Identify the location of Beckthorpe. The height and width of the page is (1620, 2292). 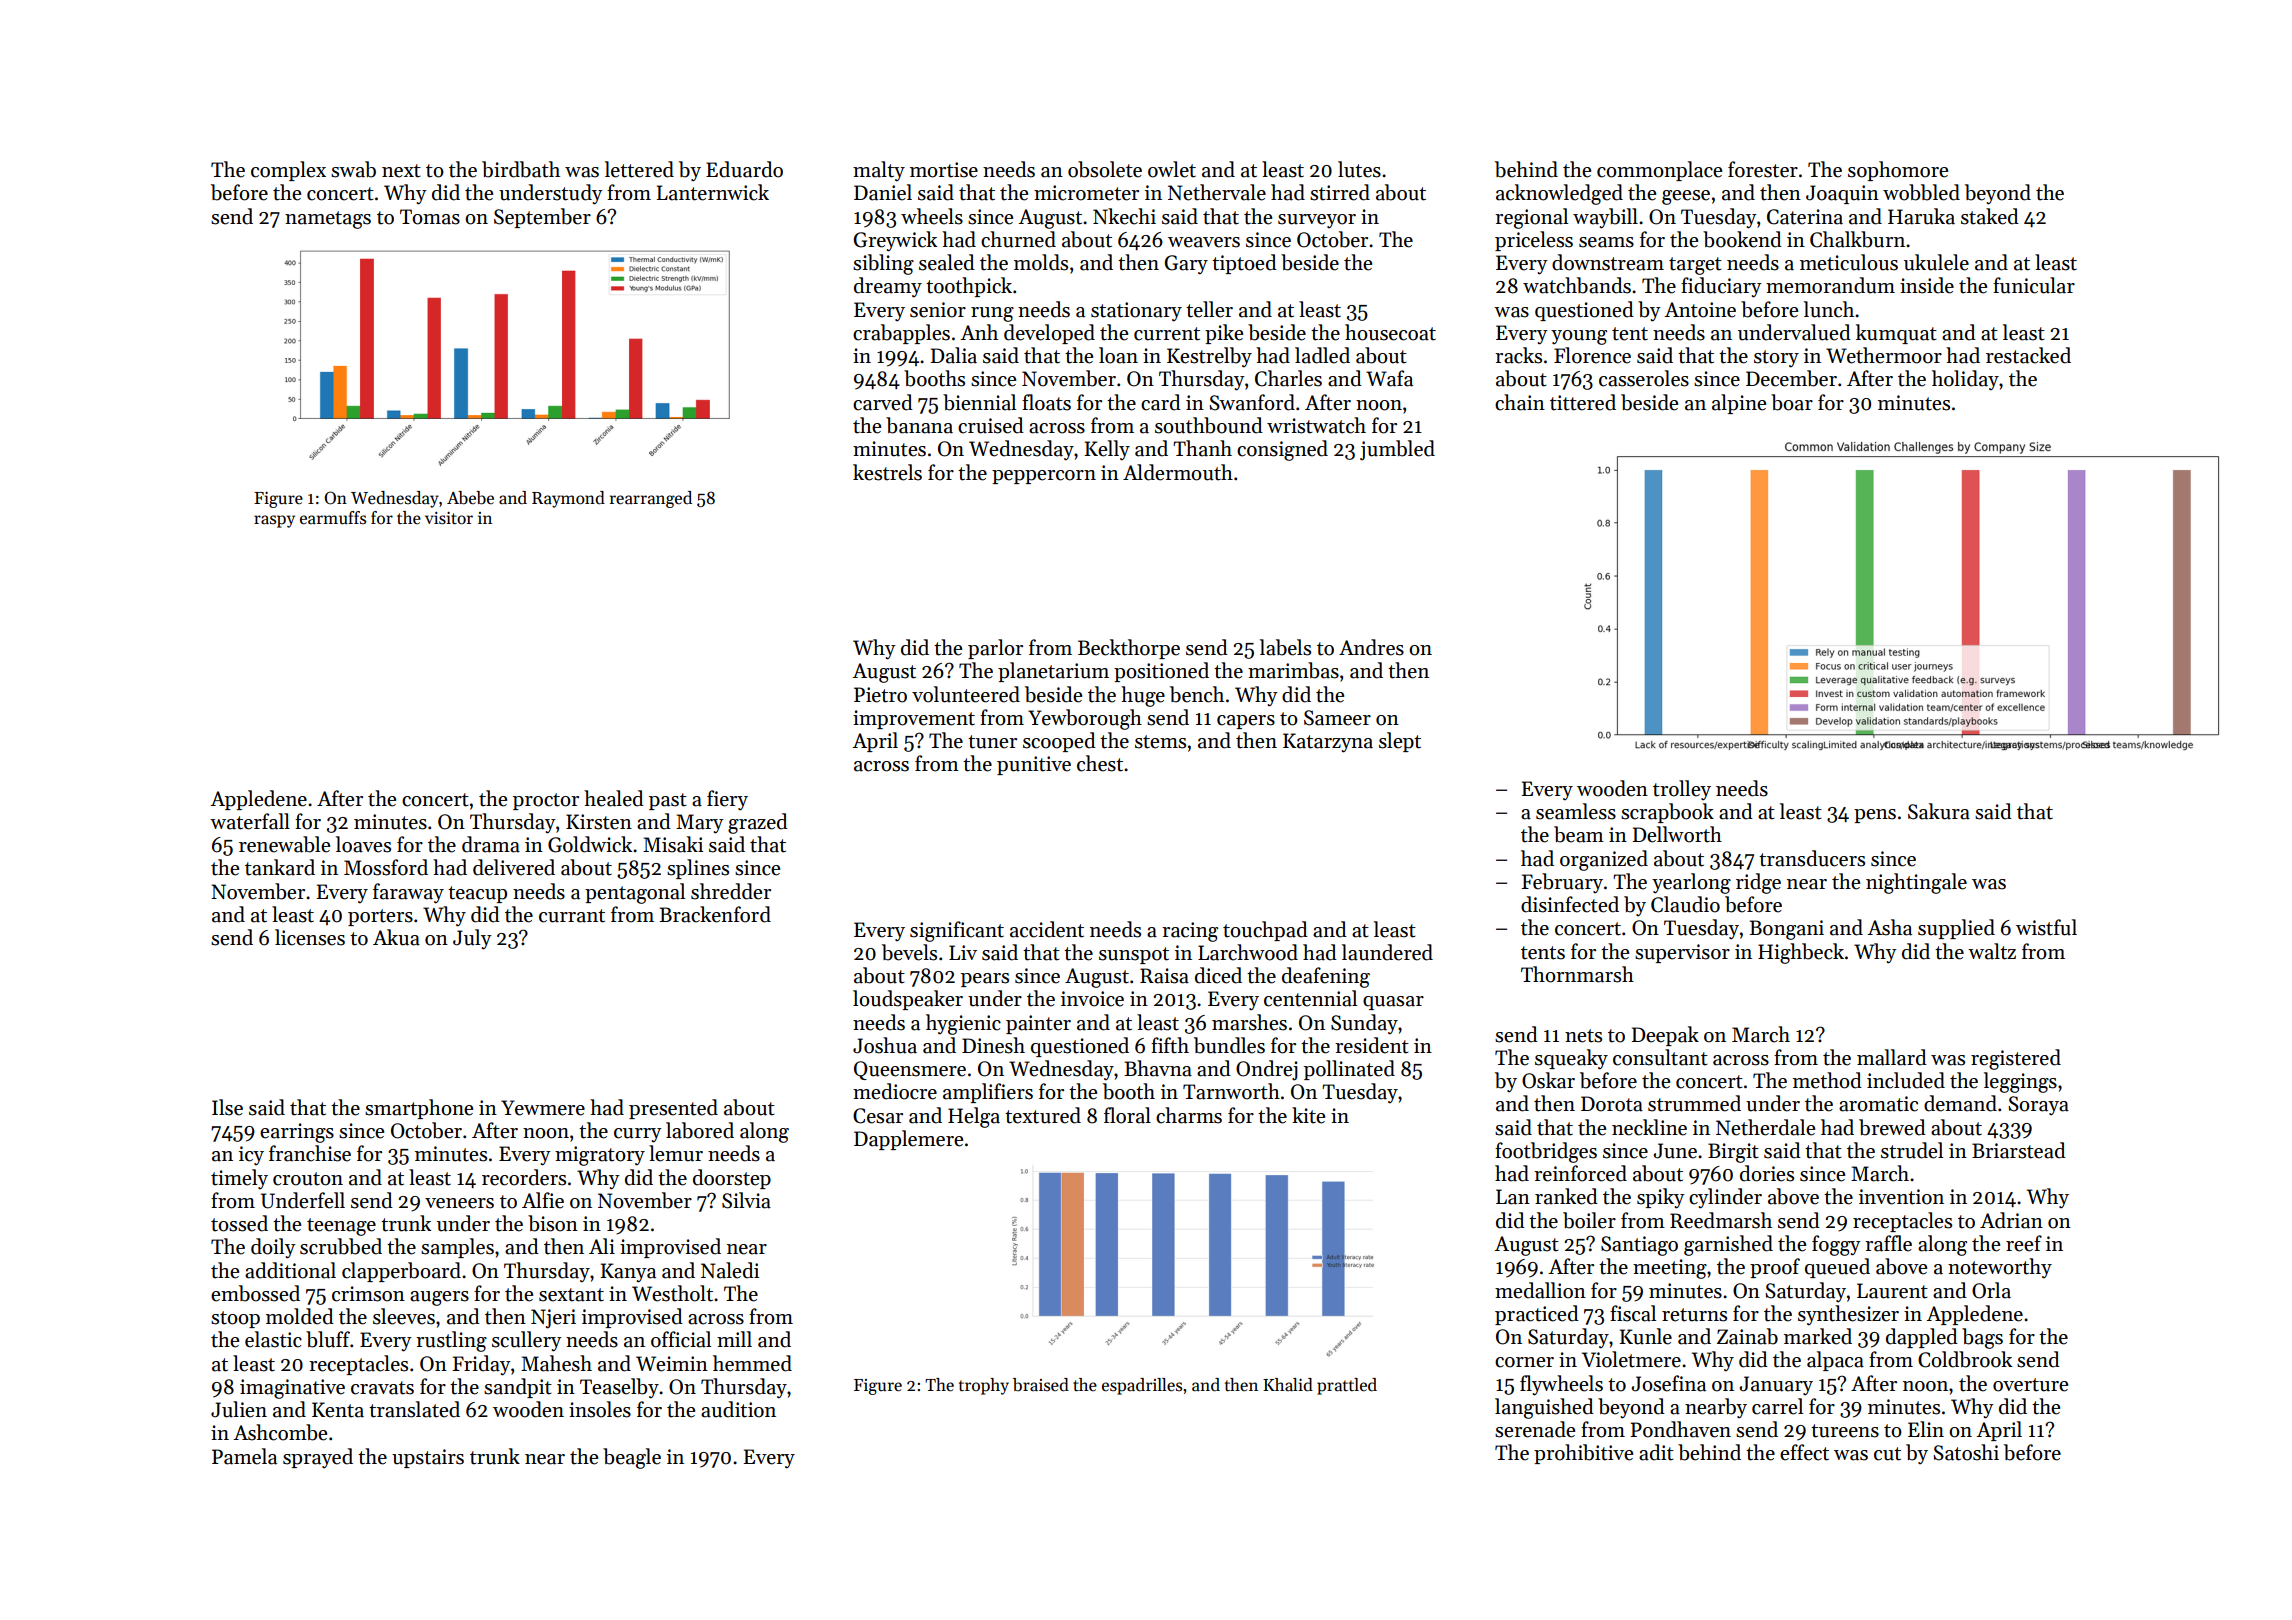
(1129, 649).
